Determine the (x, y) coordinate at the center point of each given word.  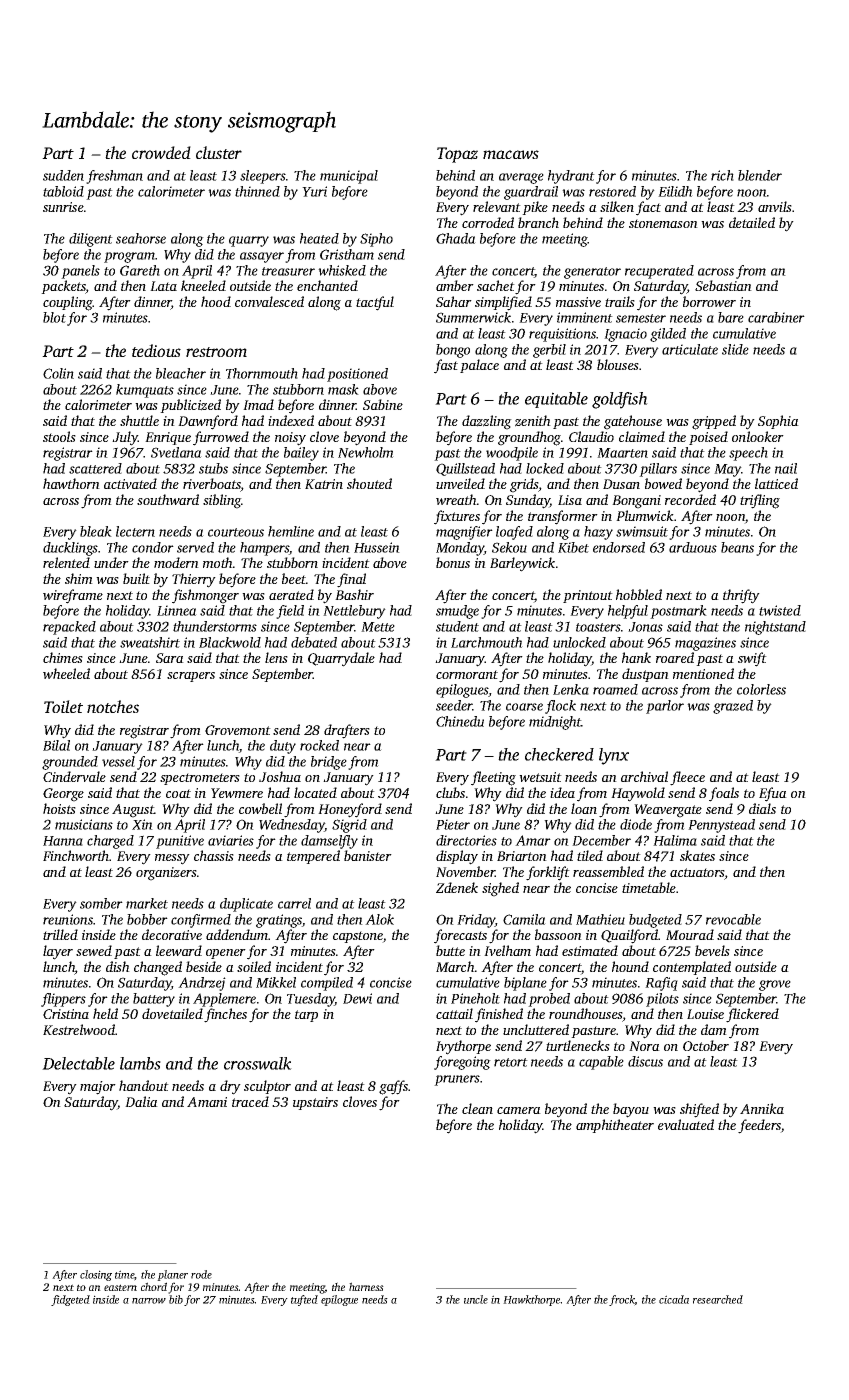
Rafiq (661, 984)
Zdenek (457, 887)
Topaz (457, 155)
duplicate (246, 905)
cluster (219, 152)
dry (230, 1087)
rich (722, 175)
